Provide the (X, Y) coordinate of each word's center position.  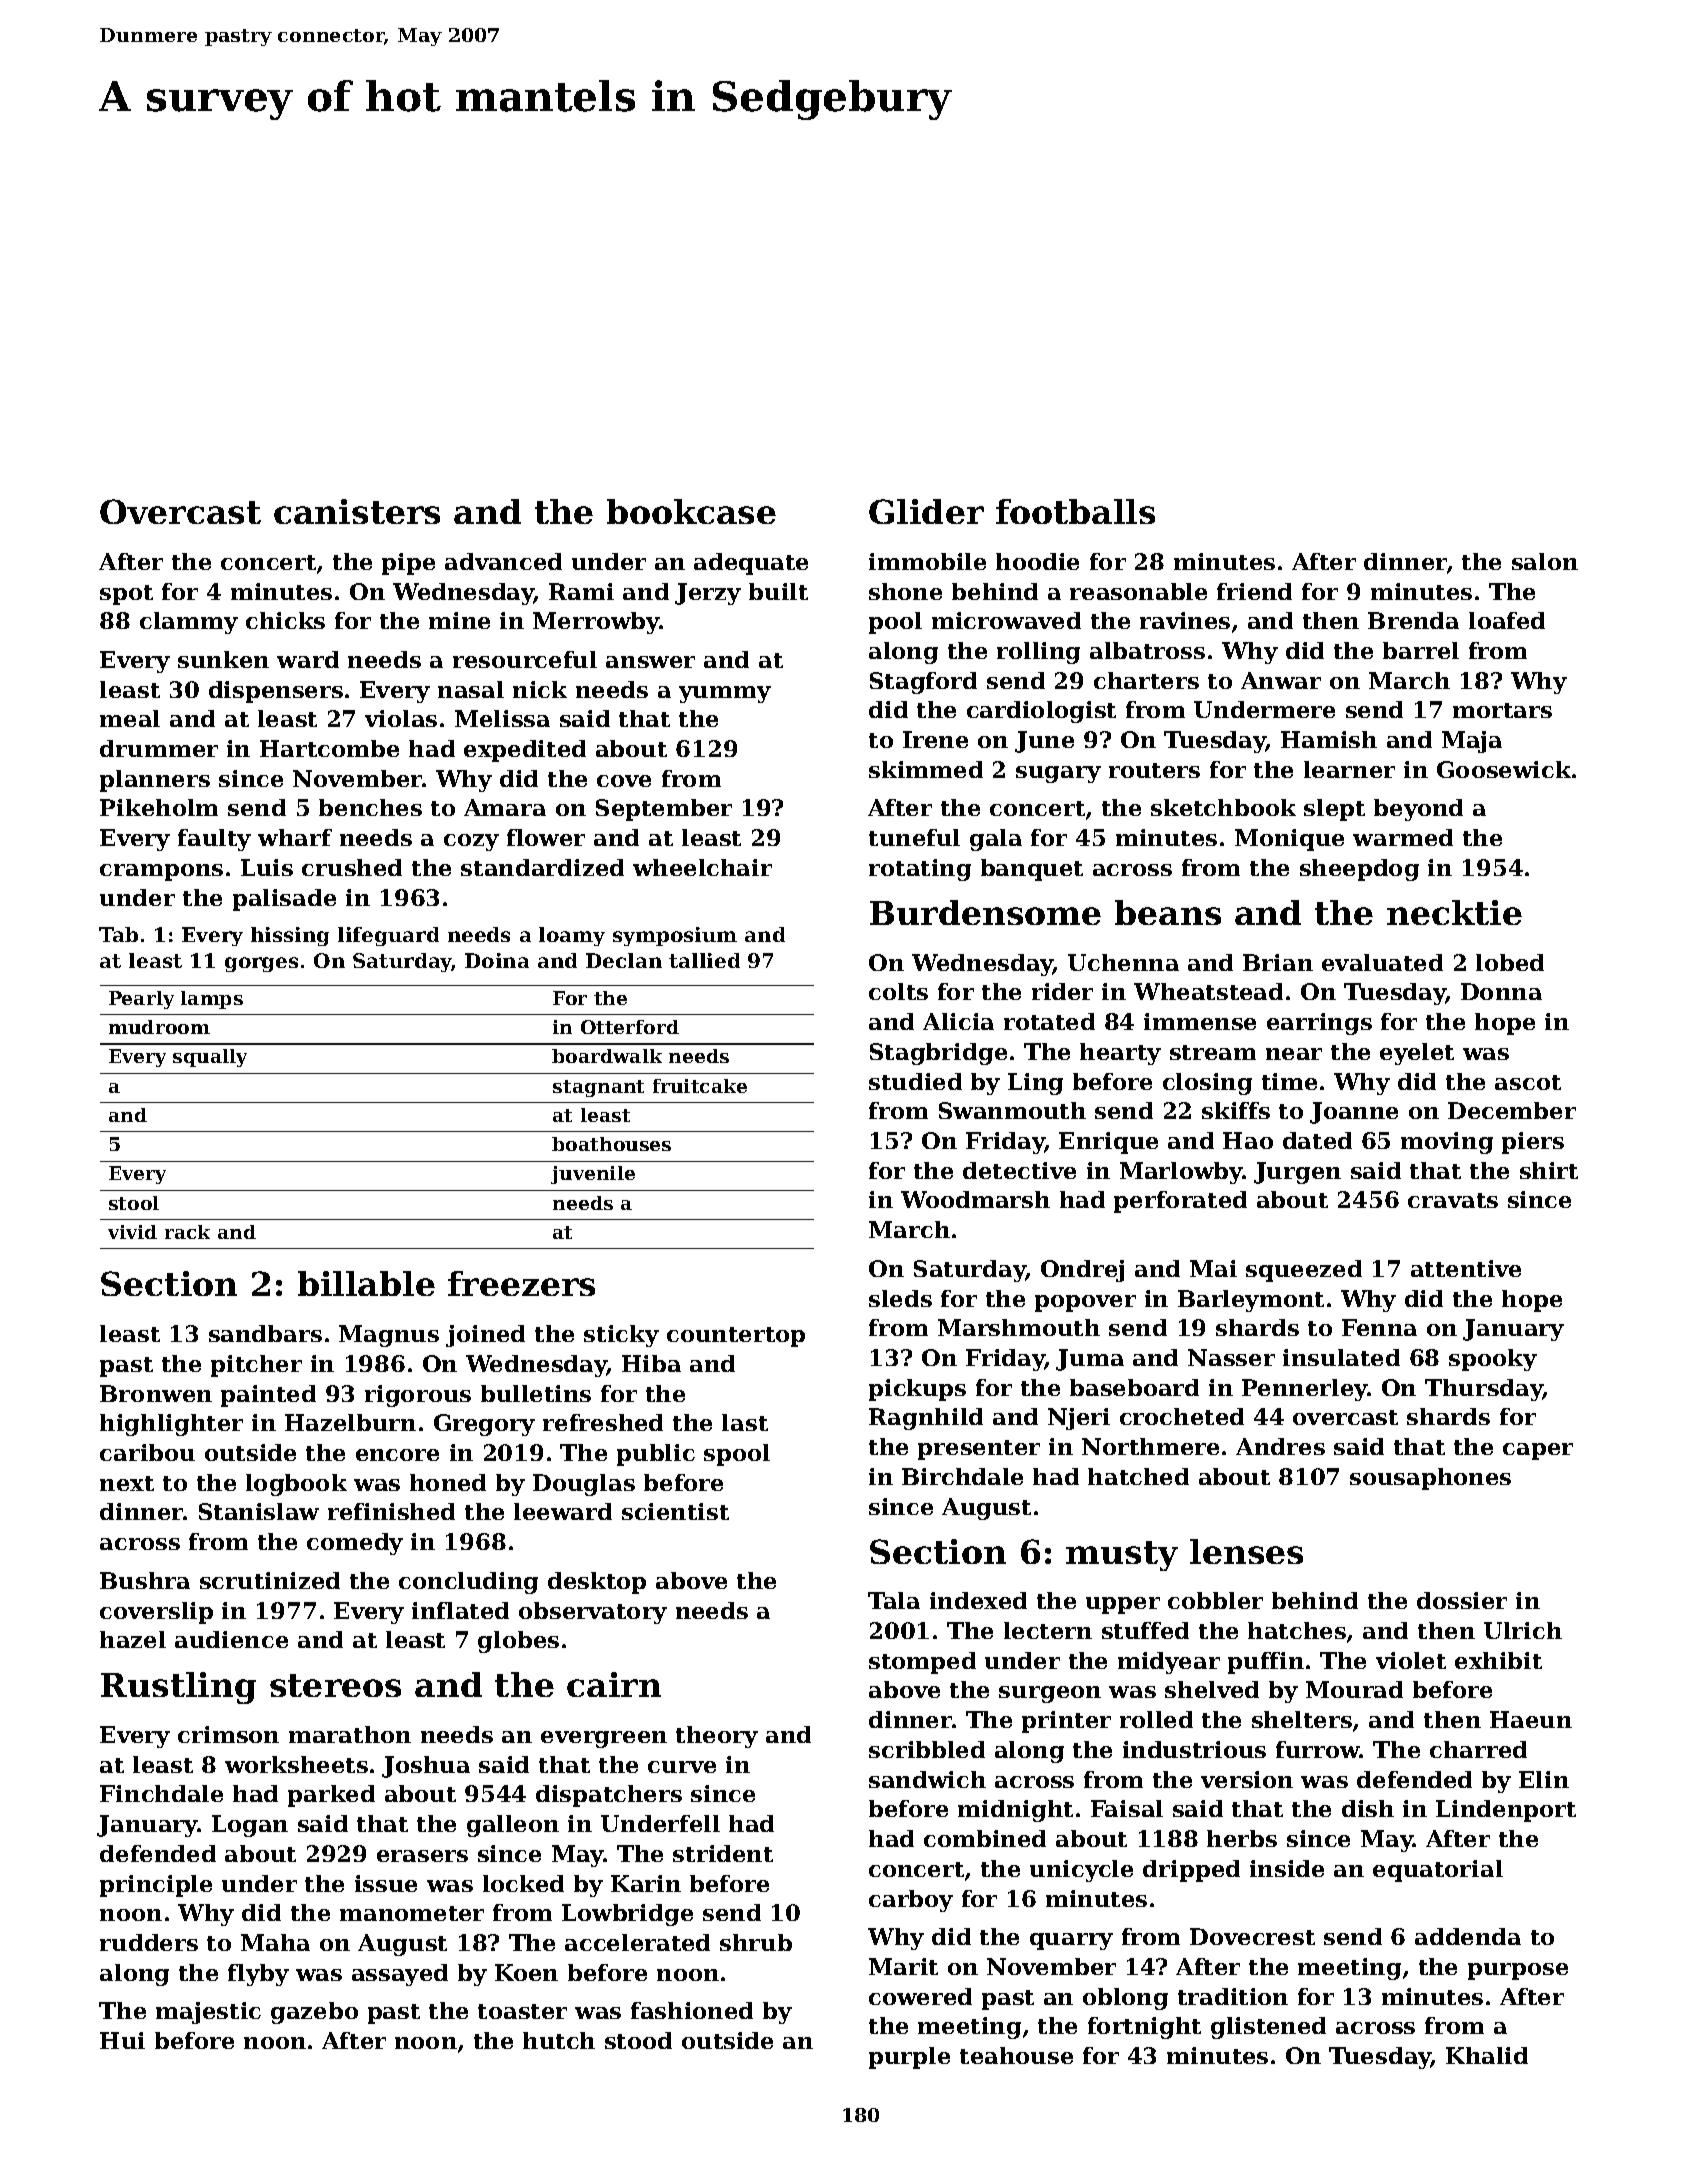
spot (126, 595)
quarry (1071, 1941)
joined (485, 1336)
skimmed (926, 769)
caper (1538, 1451)
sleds (900, 1298)
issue (386, 1883)
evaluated (1382, 962)
